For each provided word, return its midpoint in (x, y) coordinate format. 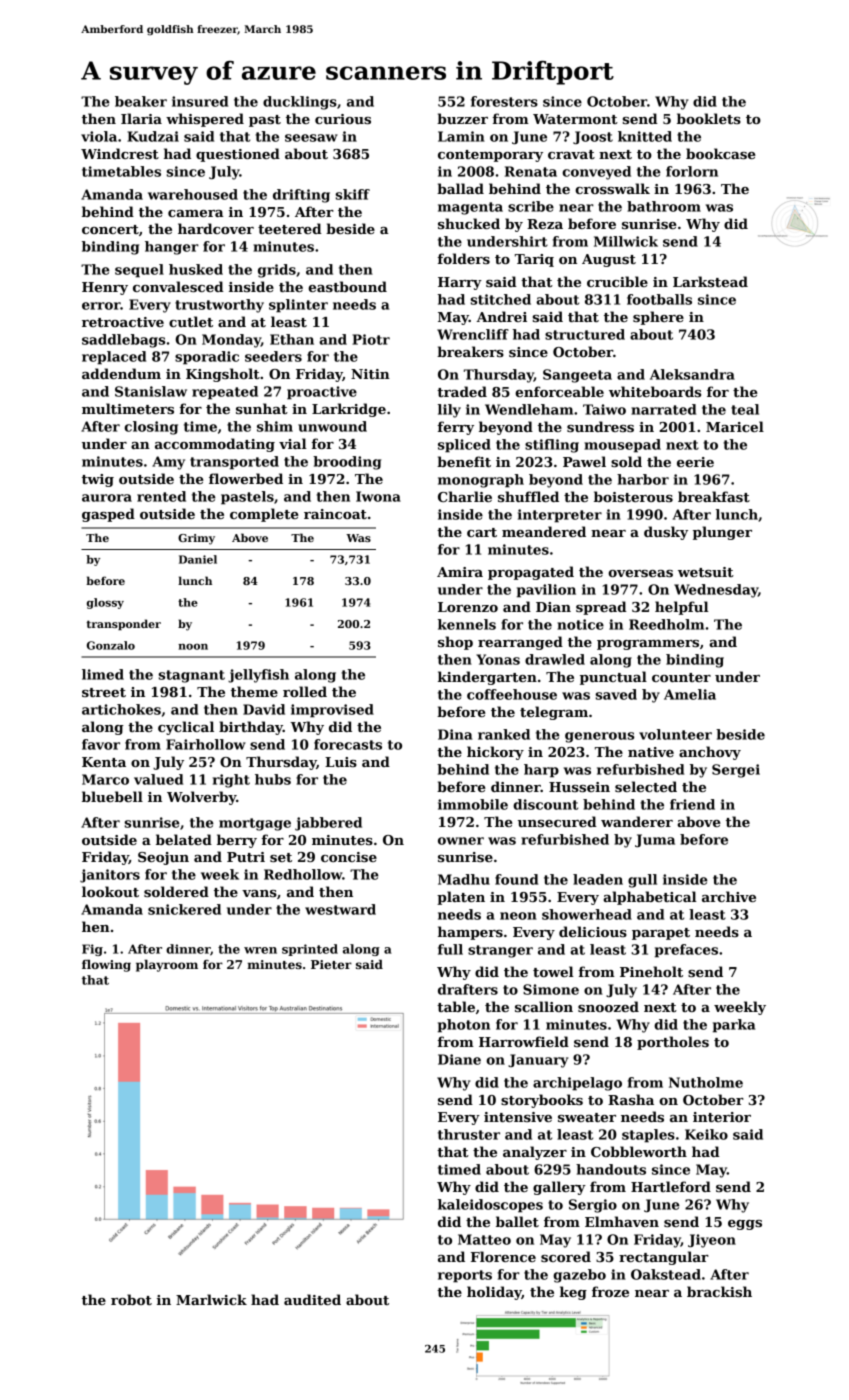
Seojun (163, 858)
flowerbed (246, 478)
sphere (658, 318)
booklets (709, 118)
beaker (141, 101)
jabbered (328, 824)
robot (131, 1299)
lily (449, 411)
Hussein (579, 787)
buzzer (462, 118)
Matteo (484, 1239)
